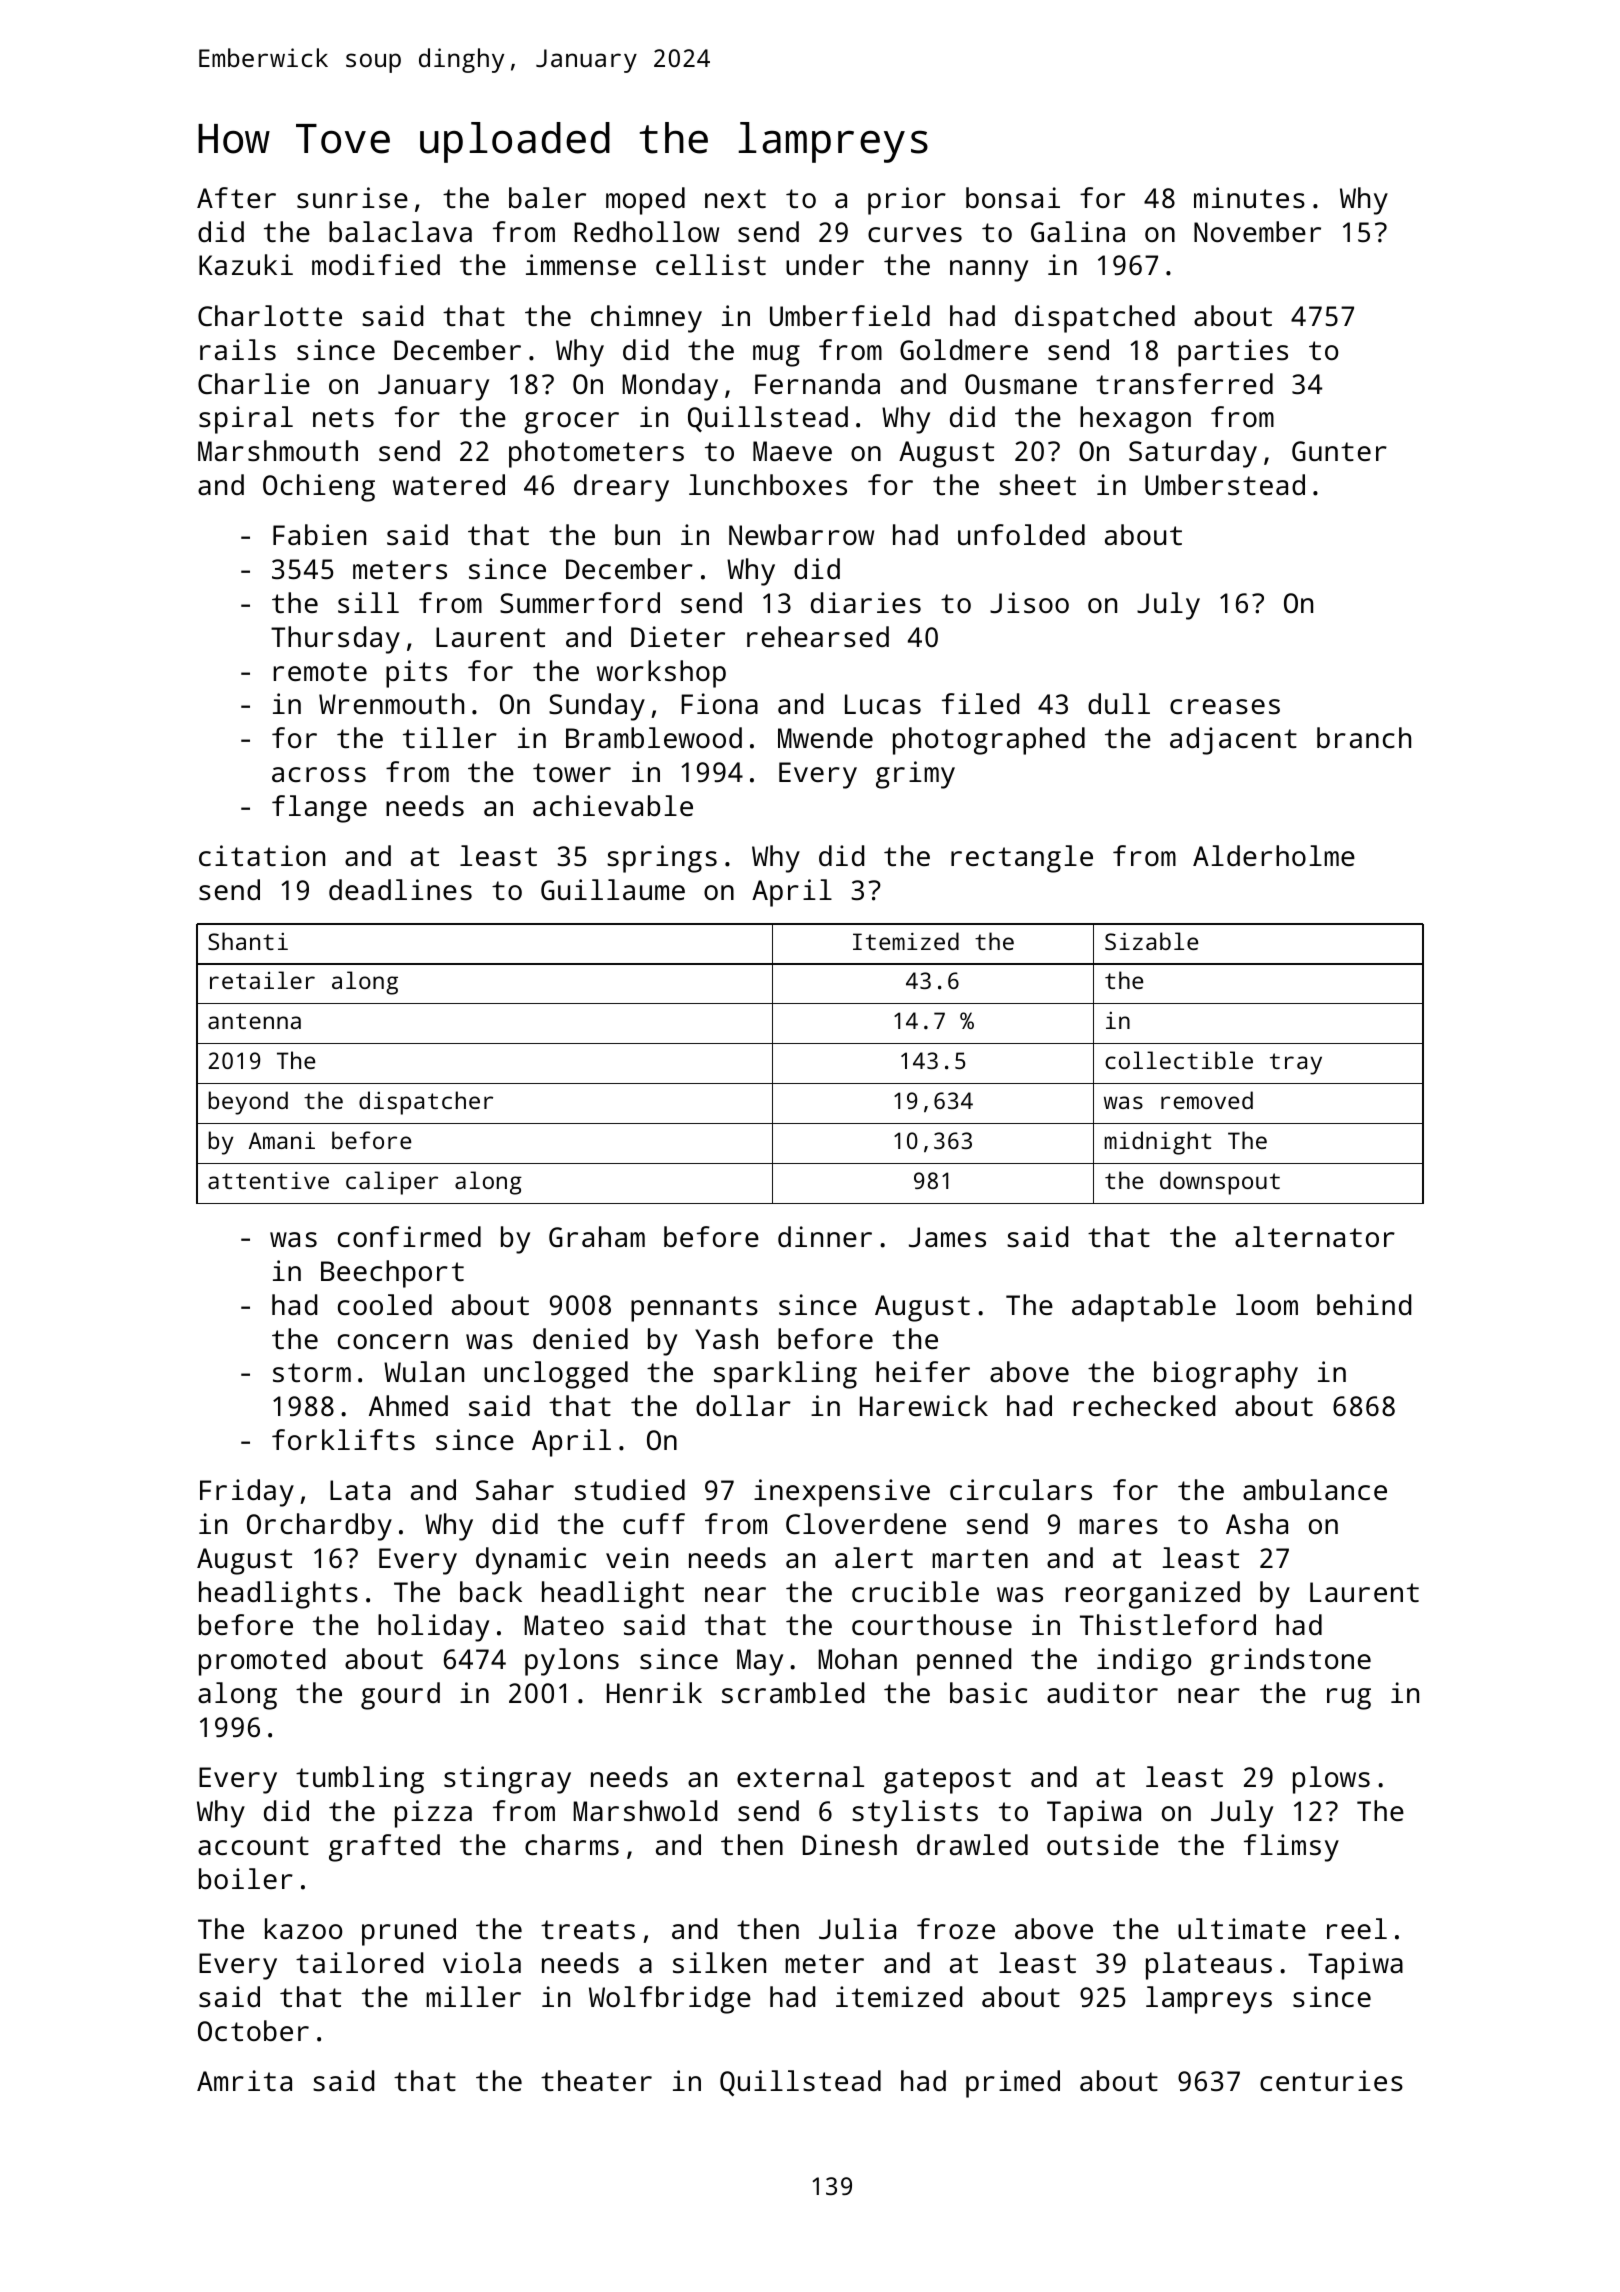 The width and height of the page is (1620, 2292). What do you see at coordinates (1364, 737) in the page?
I see `branch` at bounding box center [1364, 737].
